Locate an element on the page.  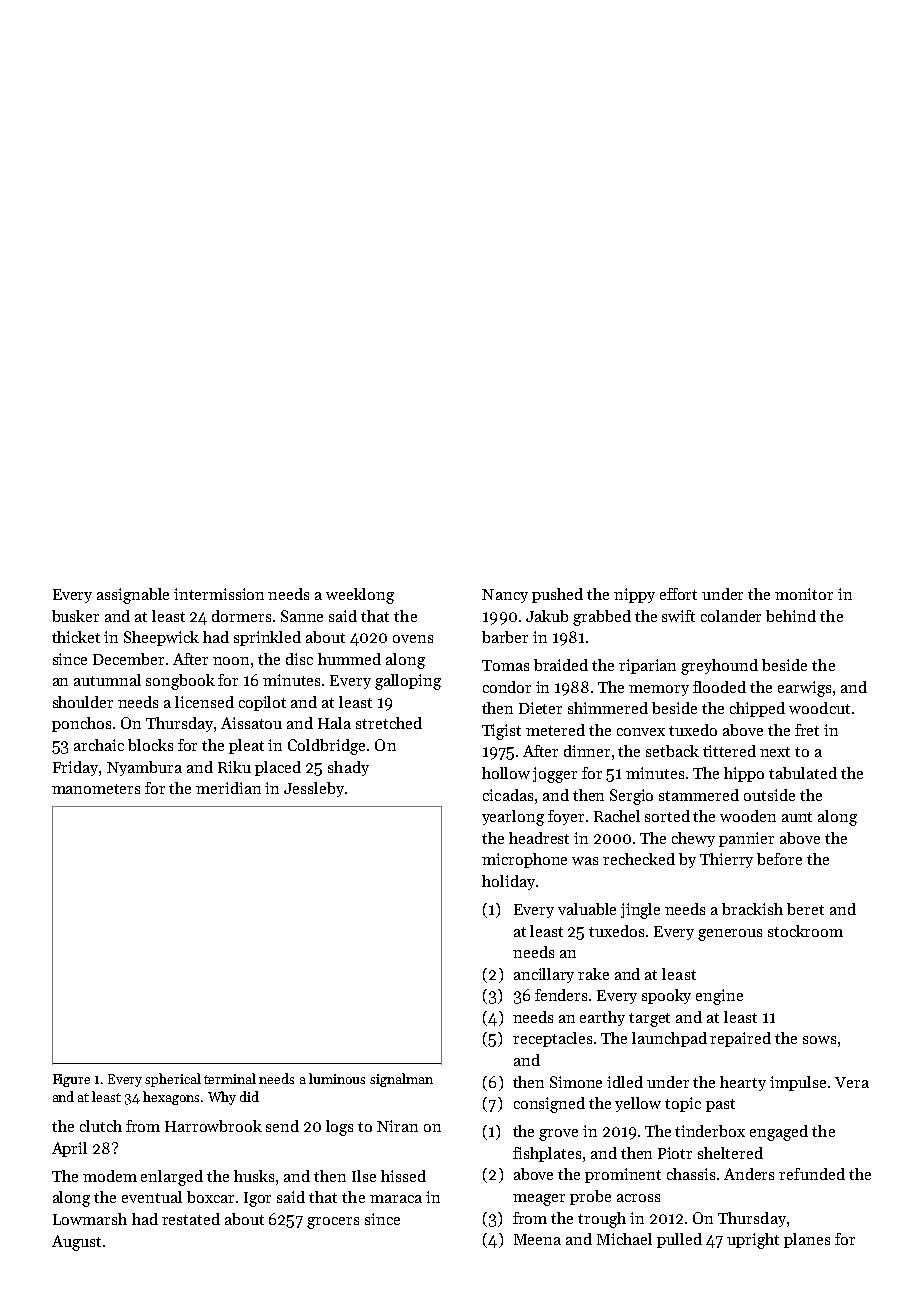
grove is located at coordinates (558, 1135).
